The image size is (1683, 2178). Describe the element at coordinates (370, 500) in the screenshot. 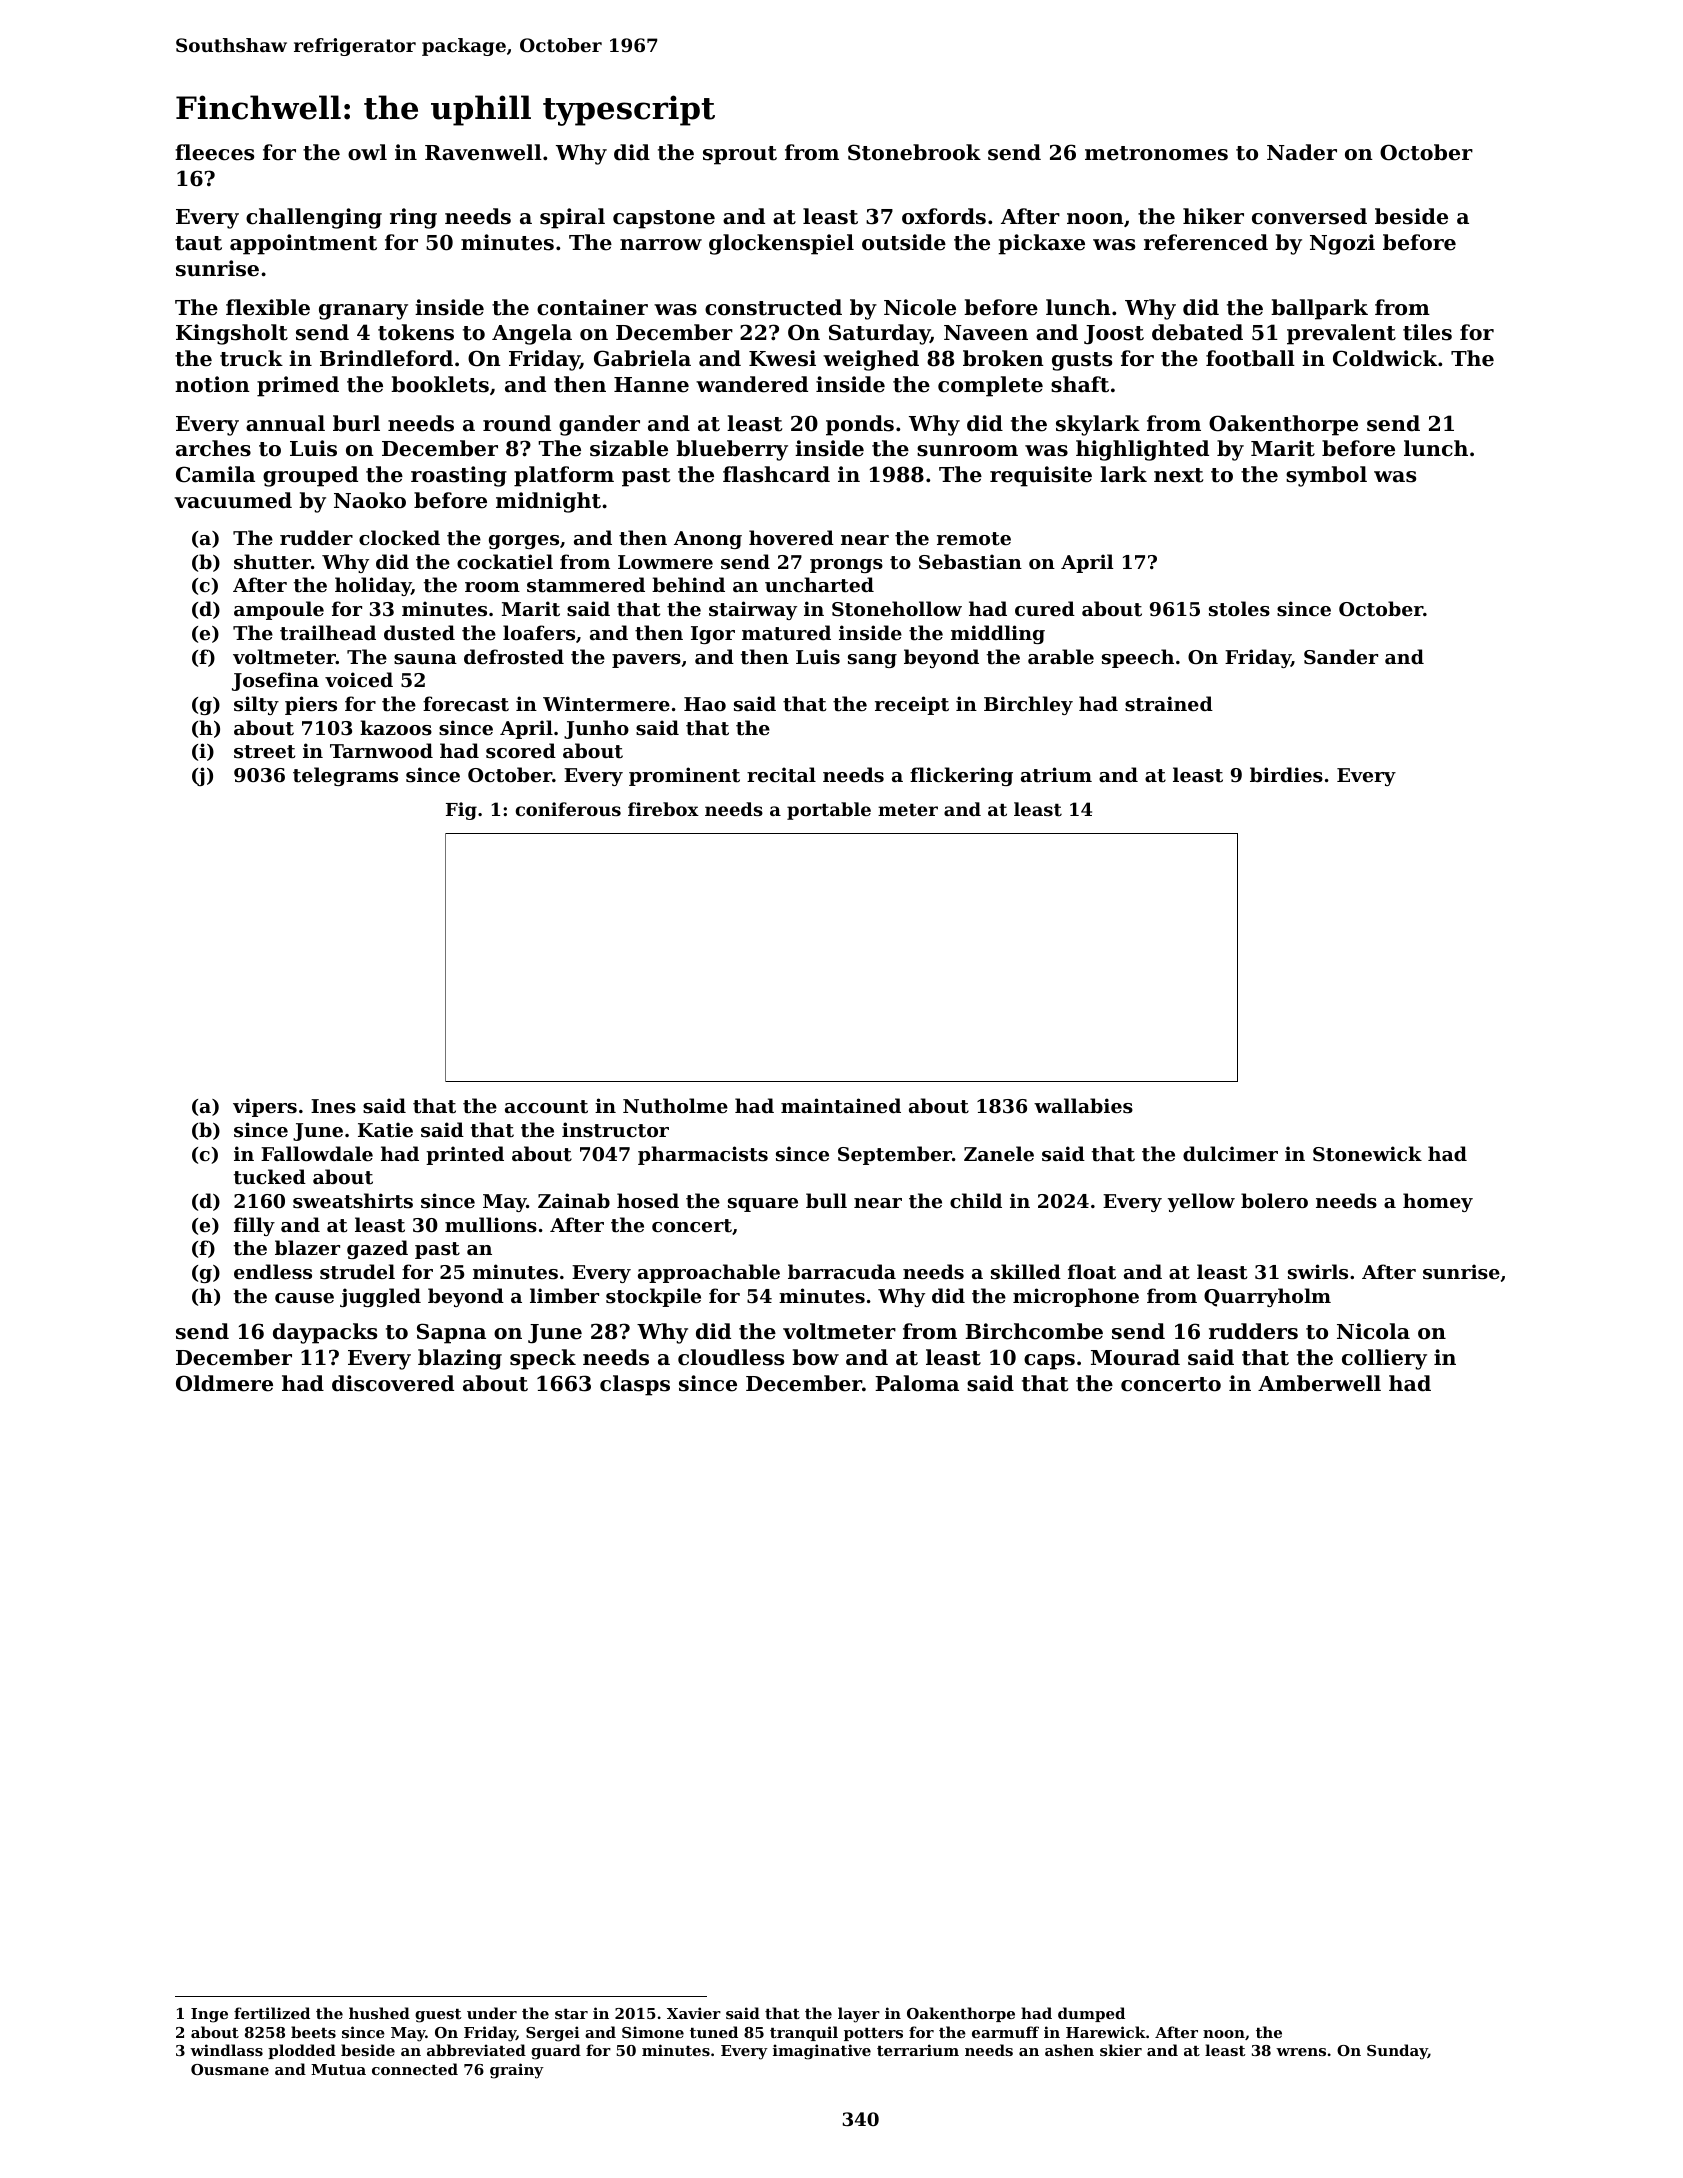

I see `Naoko` at that location.
